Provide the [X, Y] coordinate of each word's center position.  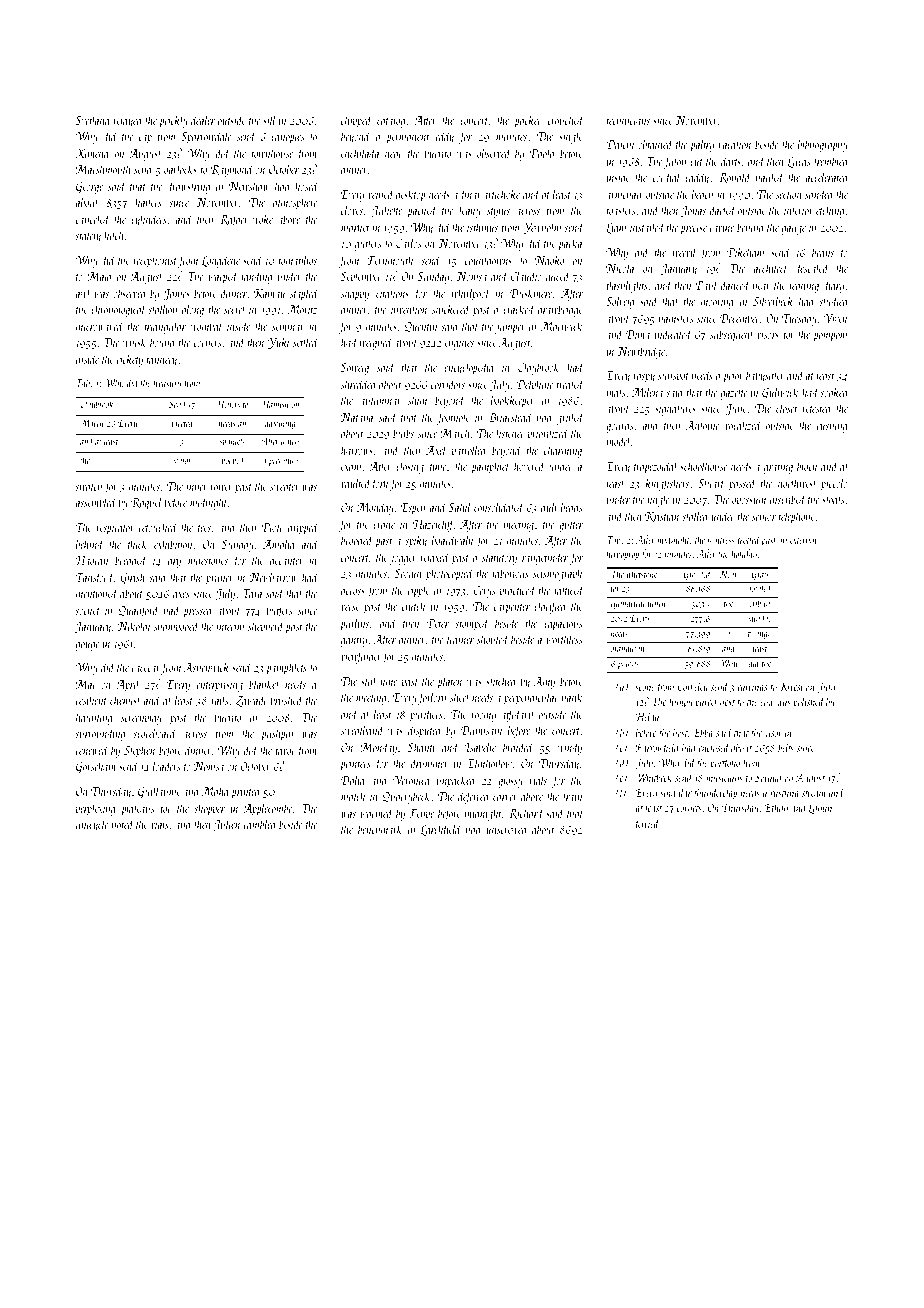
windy [570, 748]
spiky [416, 541]
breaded [131, 560]
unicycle [92, 825]
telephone [796, 517]
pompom [830, 337]
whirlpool [471, 294]
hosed [307, 186]
